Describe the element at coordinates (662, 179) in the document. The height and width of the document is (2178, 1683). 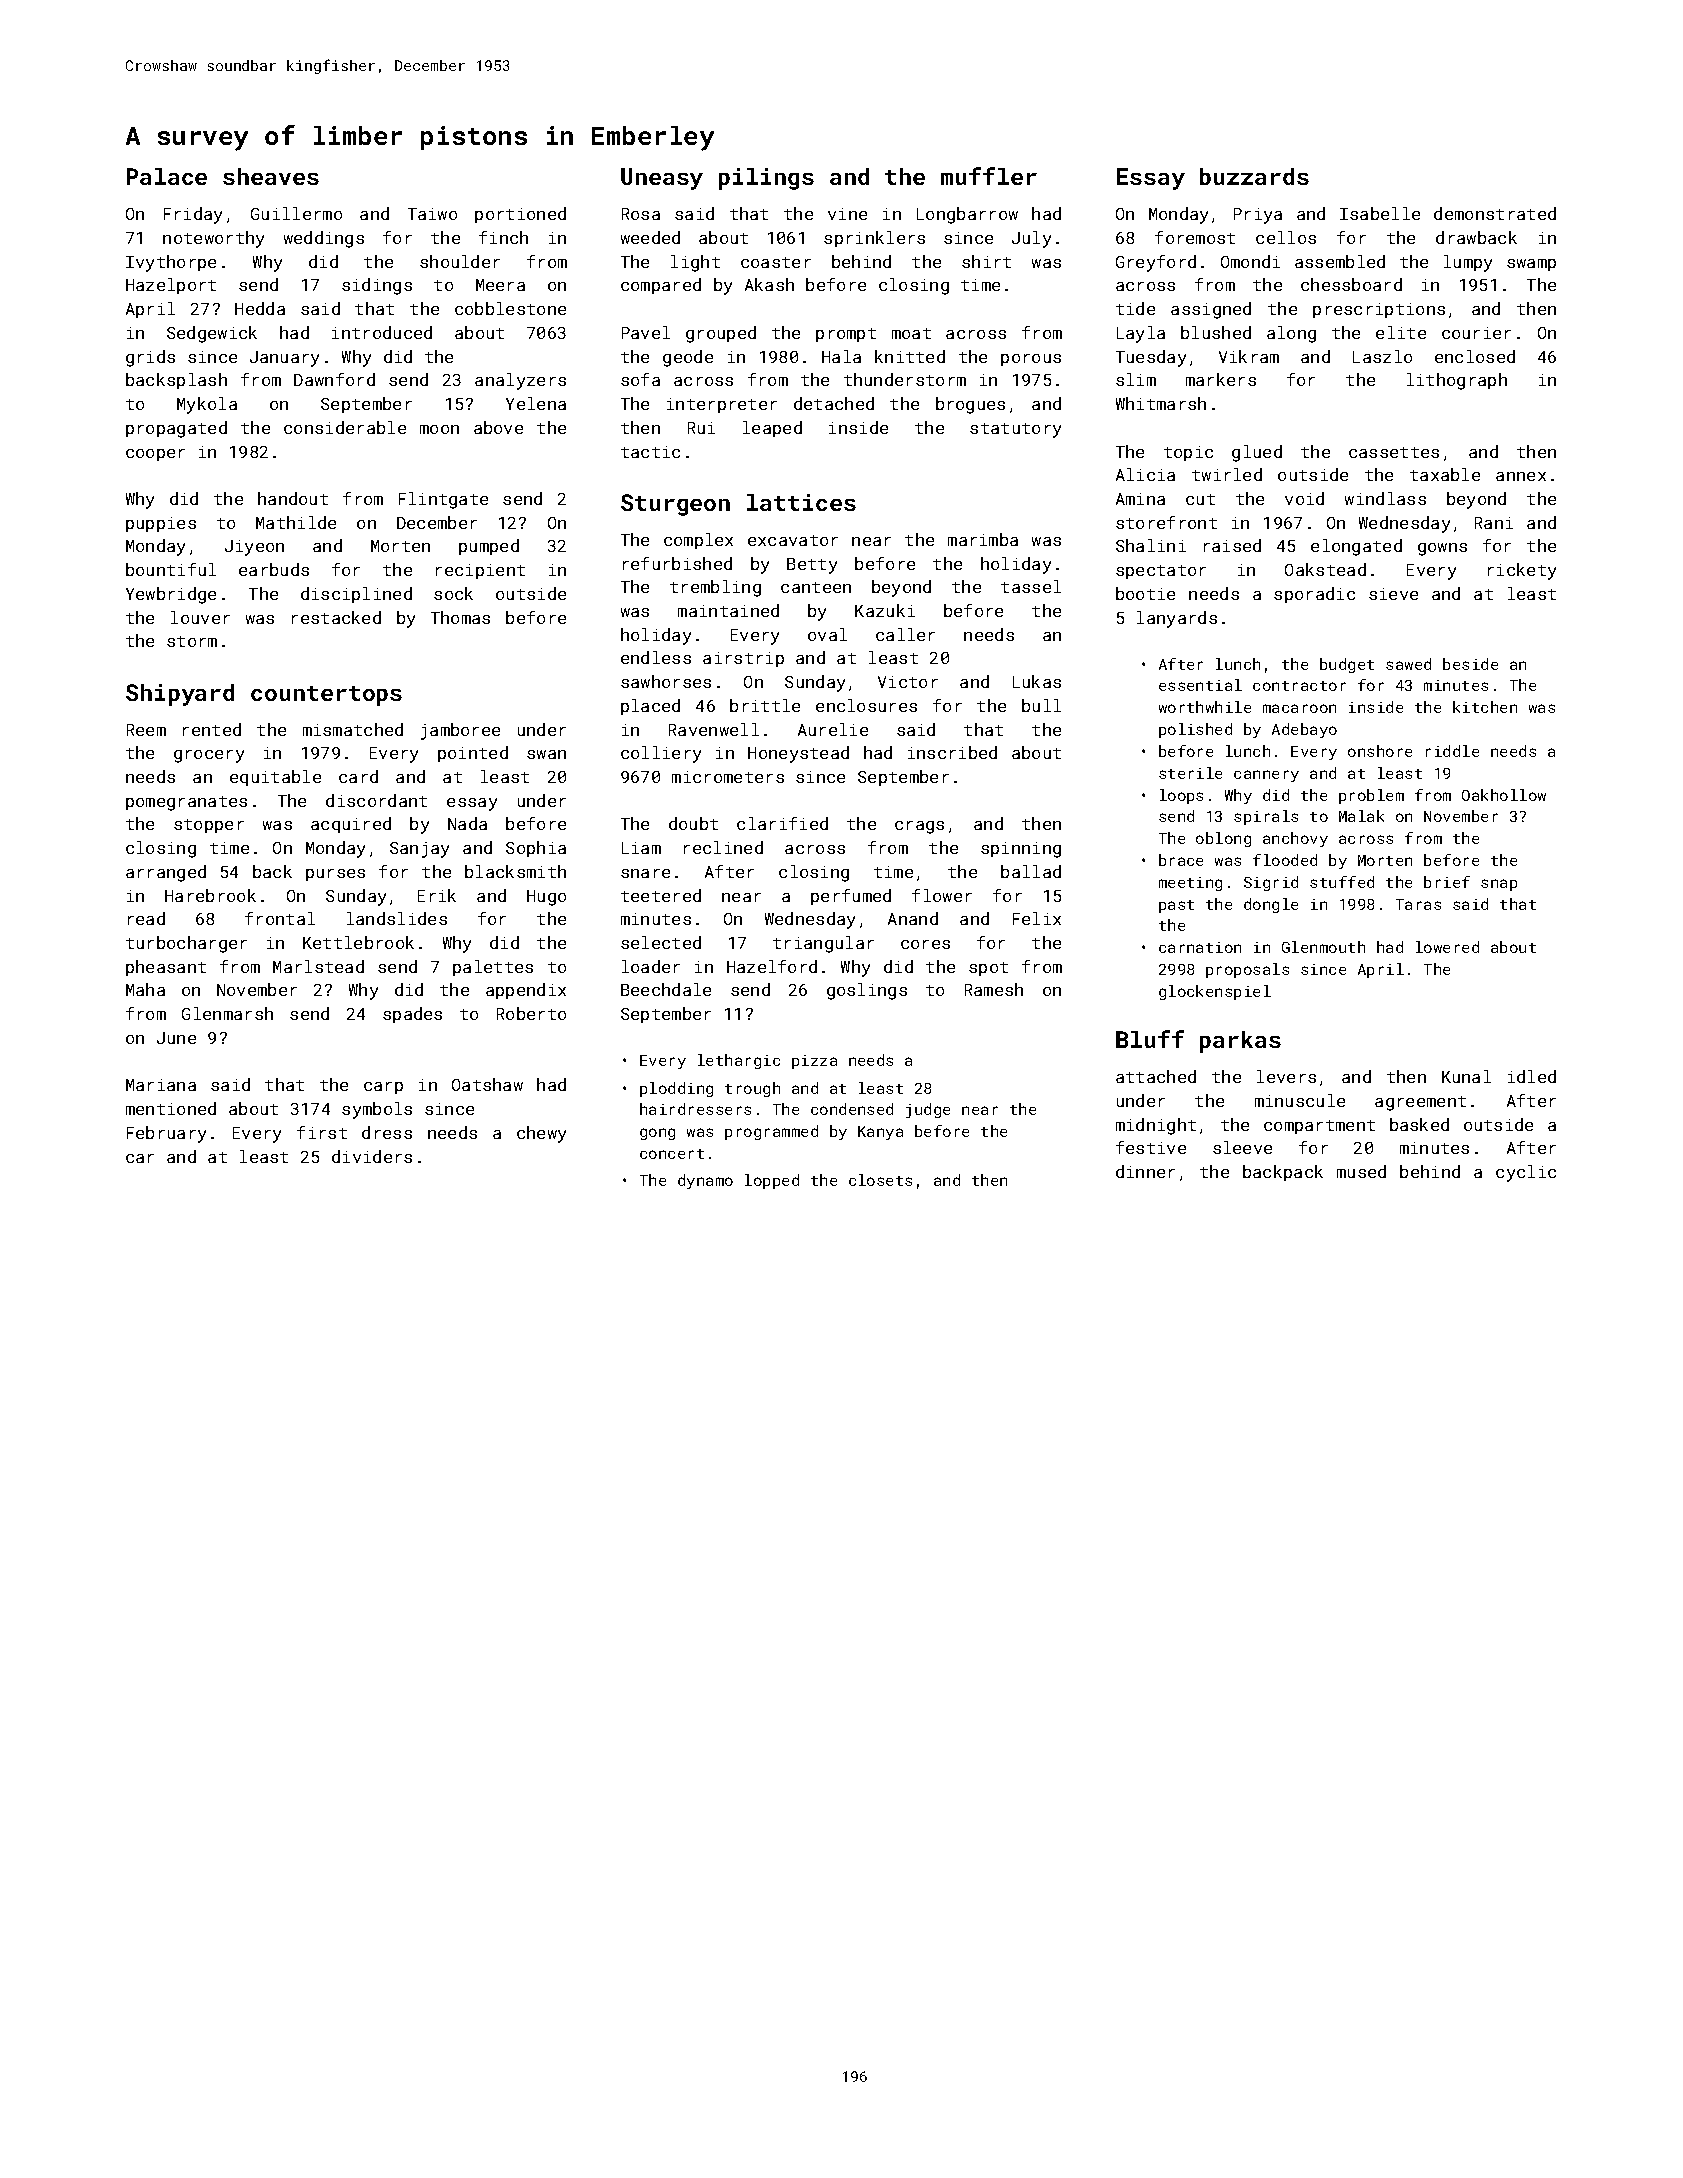
I see `Uneasy` at that location.
